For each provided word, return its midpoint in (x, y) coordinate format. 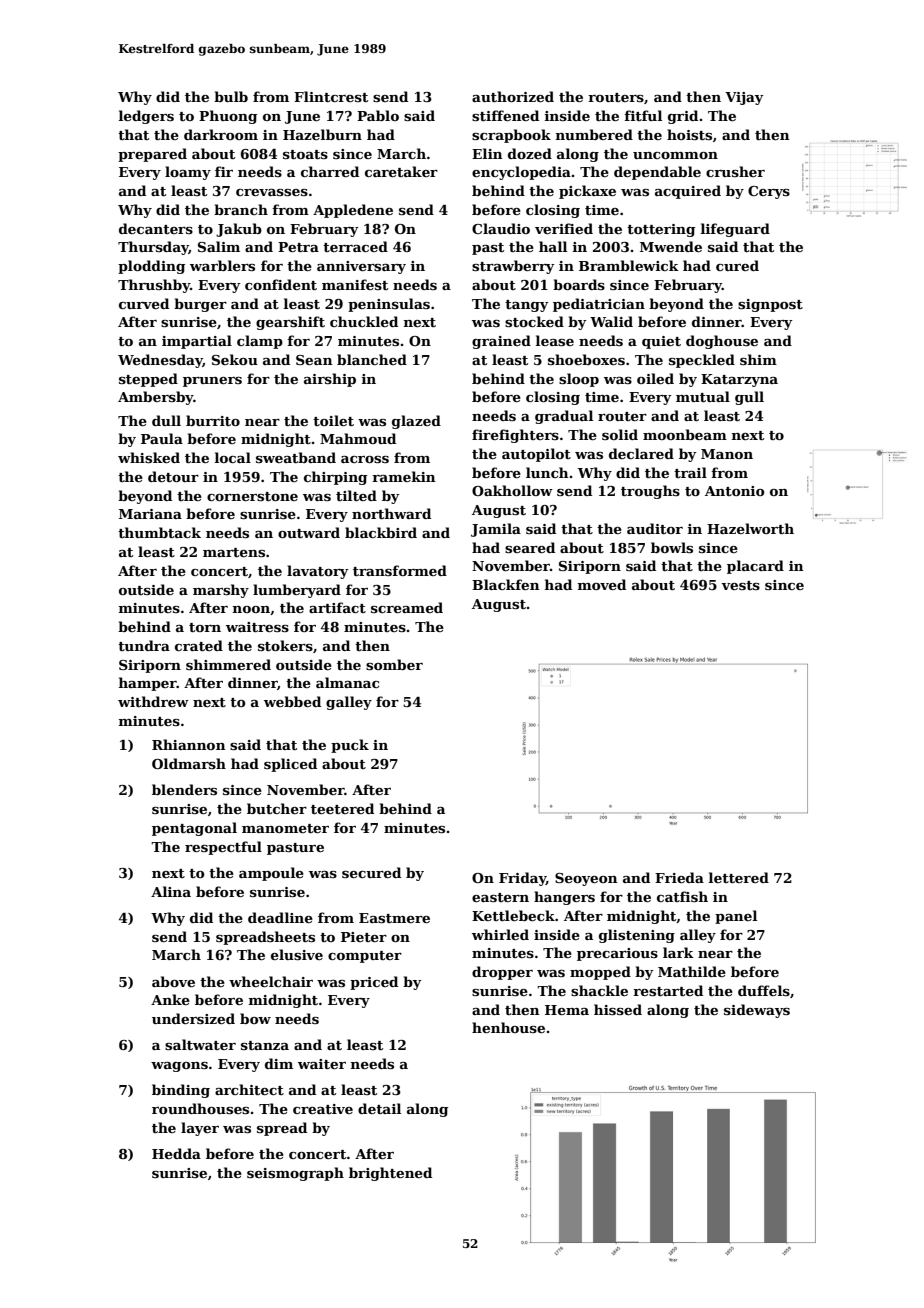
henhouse (508, 1027)
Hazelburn (322, 134)
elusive (297, 954)
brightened (390, 1174)
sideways (757, 1011)
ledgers (146, 117)
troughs (650, 492)
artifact (337, 607)
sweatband (296, 457)
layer (200, 1129)
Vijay (744, 98)
